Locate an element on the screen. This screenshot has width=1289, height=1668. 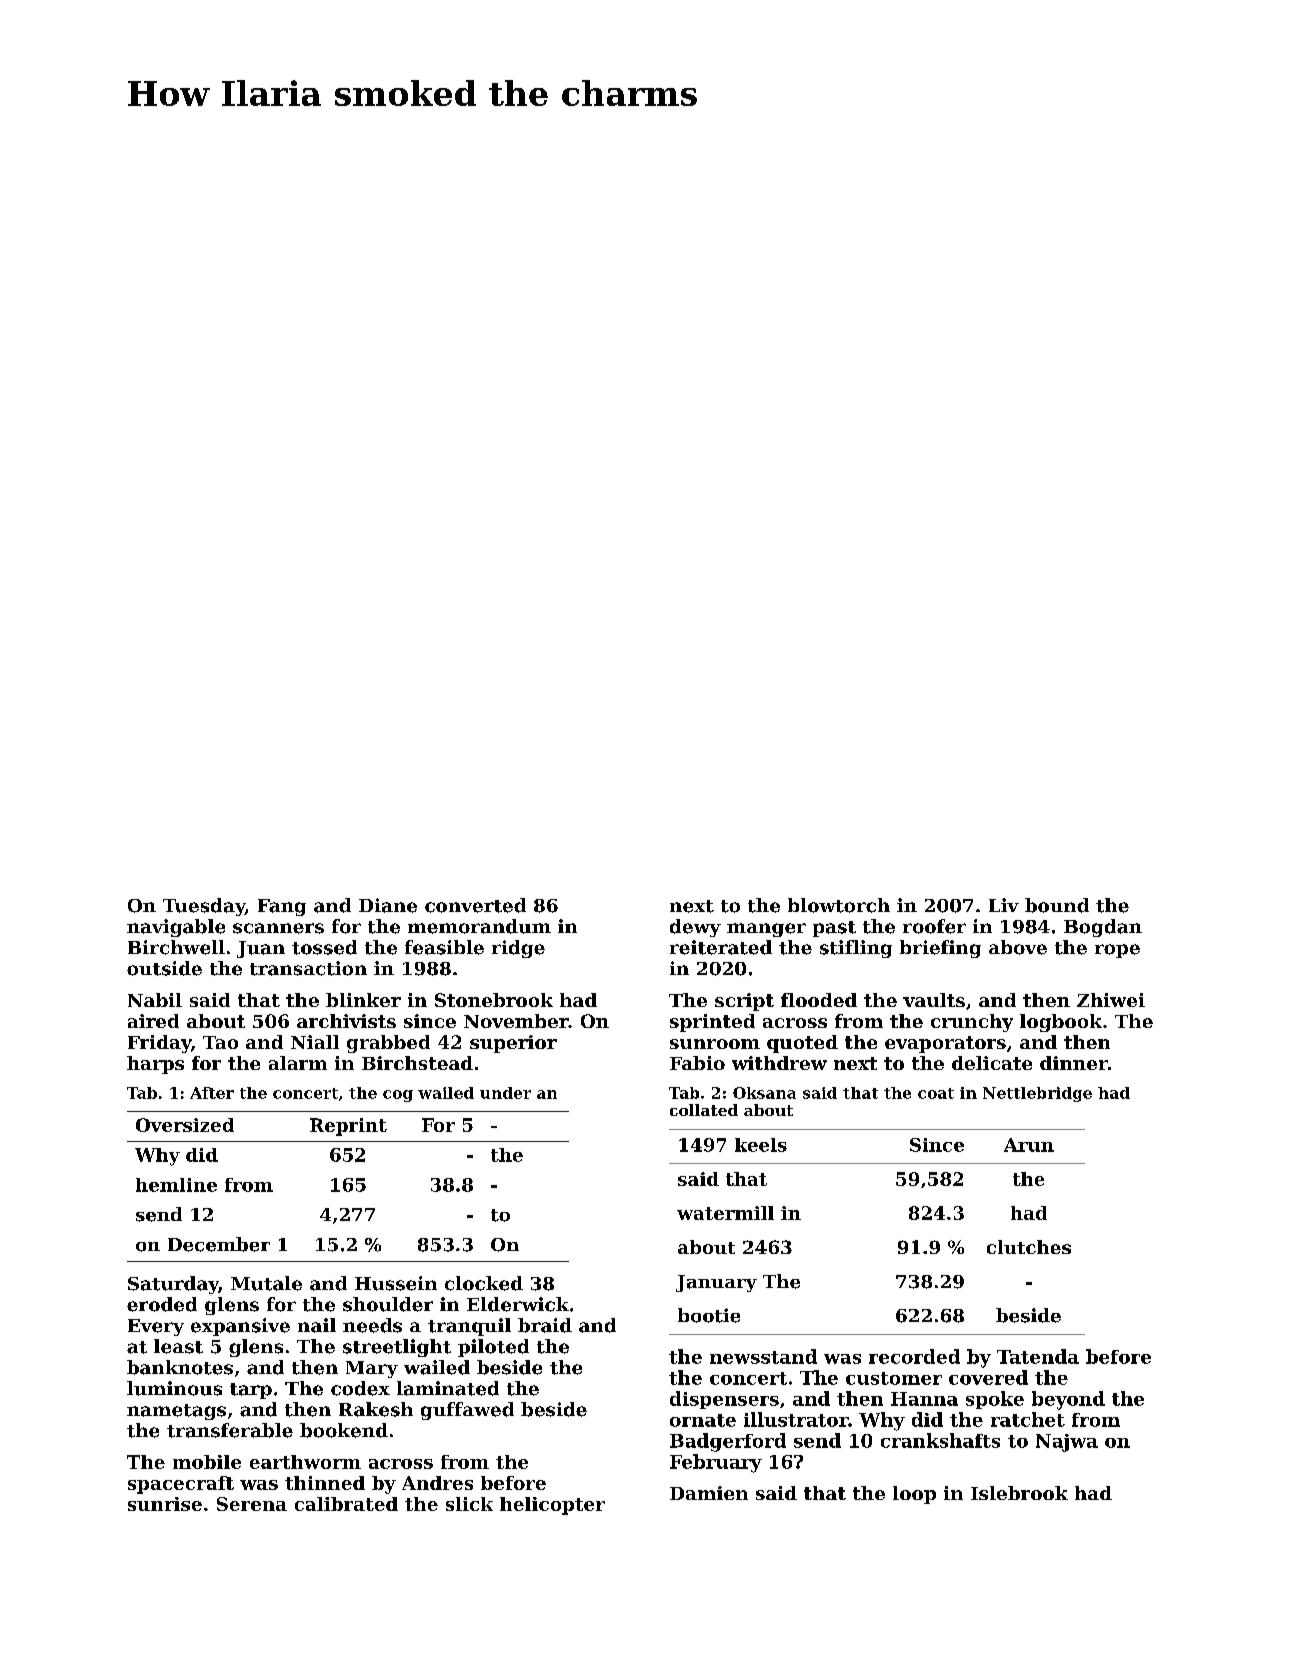
sunrise is located at coordinates (165, 1504).
